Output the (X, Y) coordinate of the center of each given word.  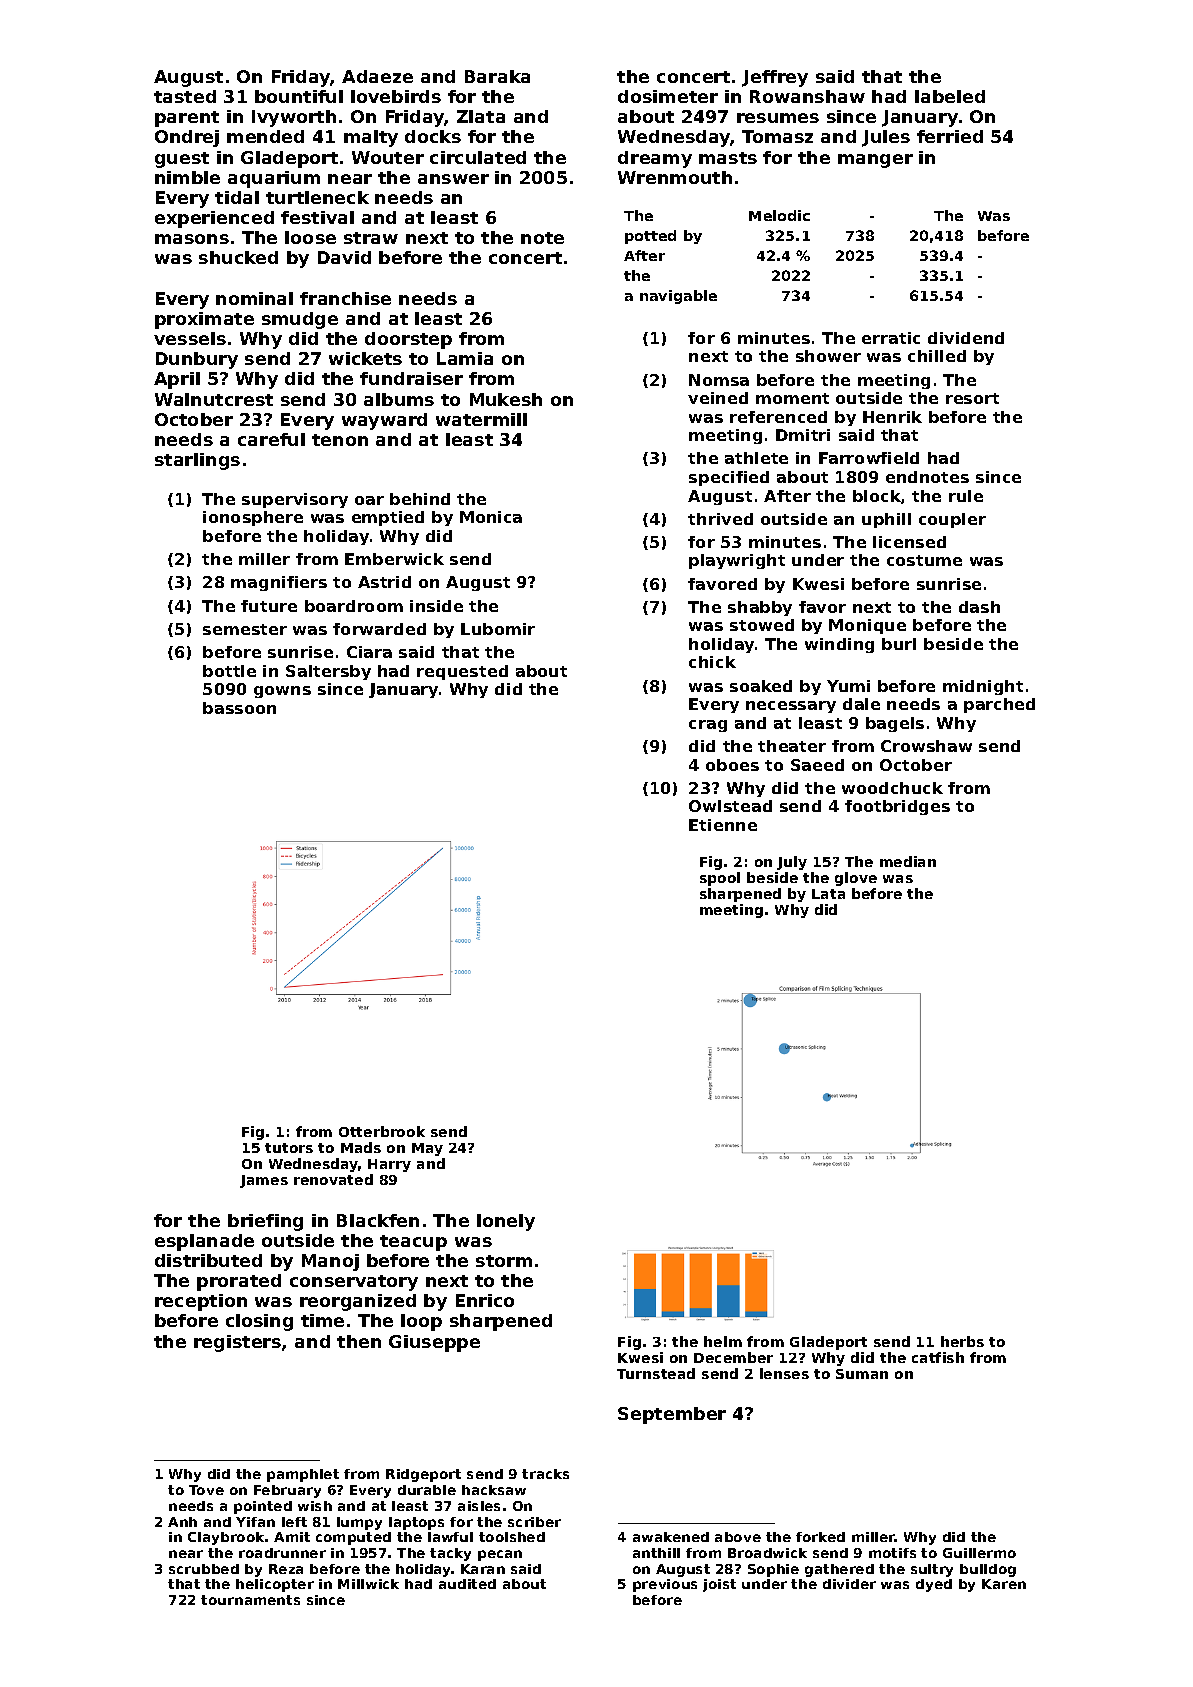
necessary (791, 707)
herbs (962, 1341)
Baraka (497, 76)
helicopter (275, 1585)
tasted (185, 96)
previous (665, 1585)
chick (712, 662)
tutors (289, 1148)
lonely (506, 1222)
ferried (950, 136)
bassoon (239, 708)
